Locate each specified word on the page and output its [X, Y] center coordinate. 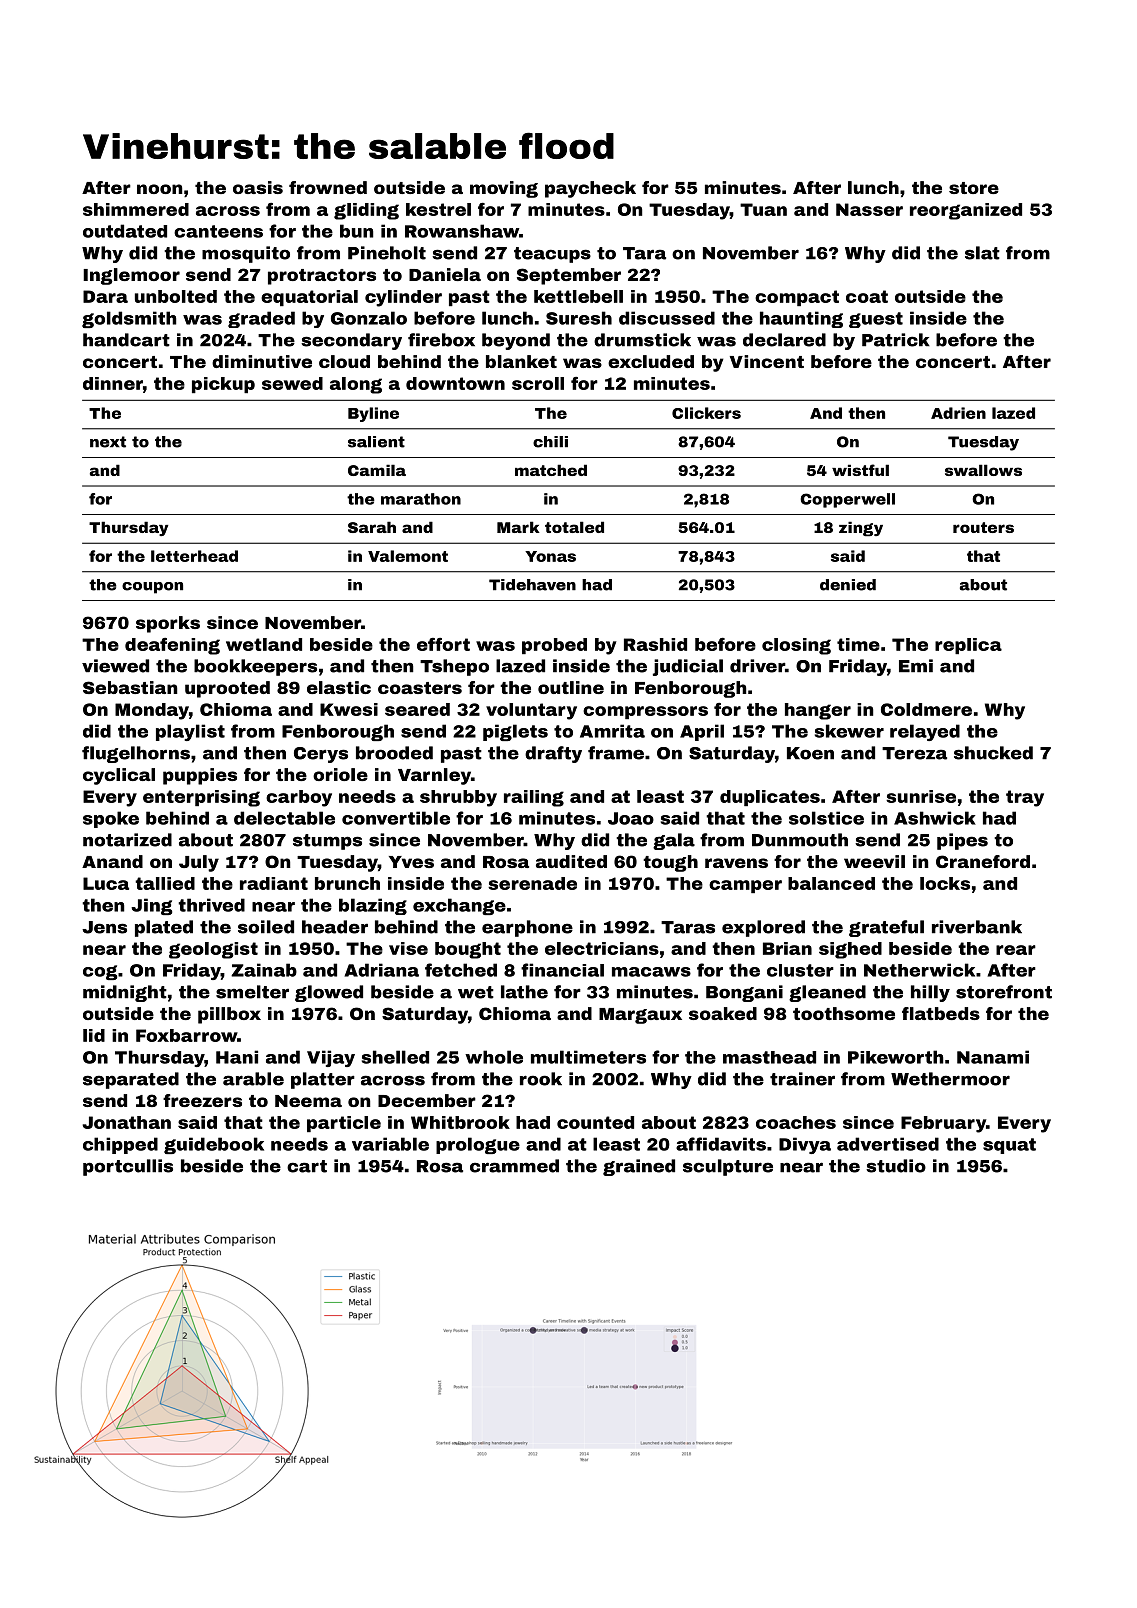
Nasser [869, 209]
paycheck [590, 189]
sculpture [728, 1167]
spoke [111, 819]
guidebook [214, 1145]
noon [160, 189]
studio [896, 1166]
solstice [826, 818]
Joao [631, 818]
